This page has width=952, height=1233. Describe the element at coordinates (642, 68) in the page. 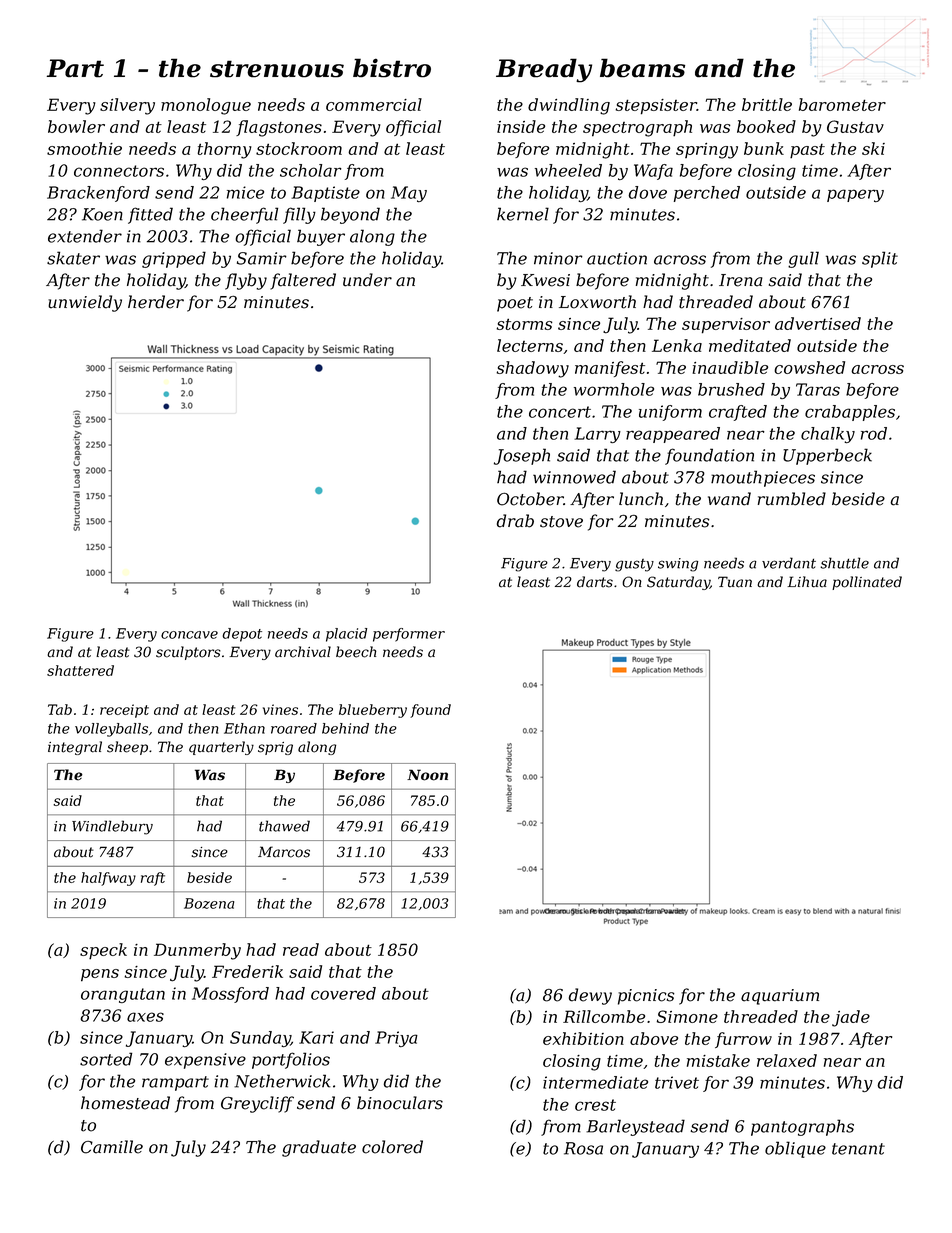

I see `beams` at that location.
